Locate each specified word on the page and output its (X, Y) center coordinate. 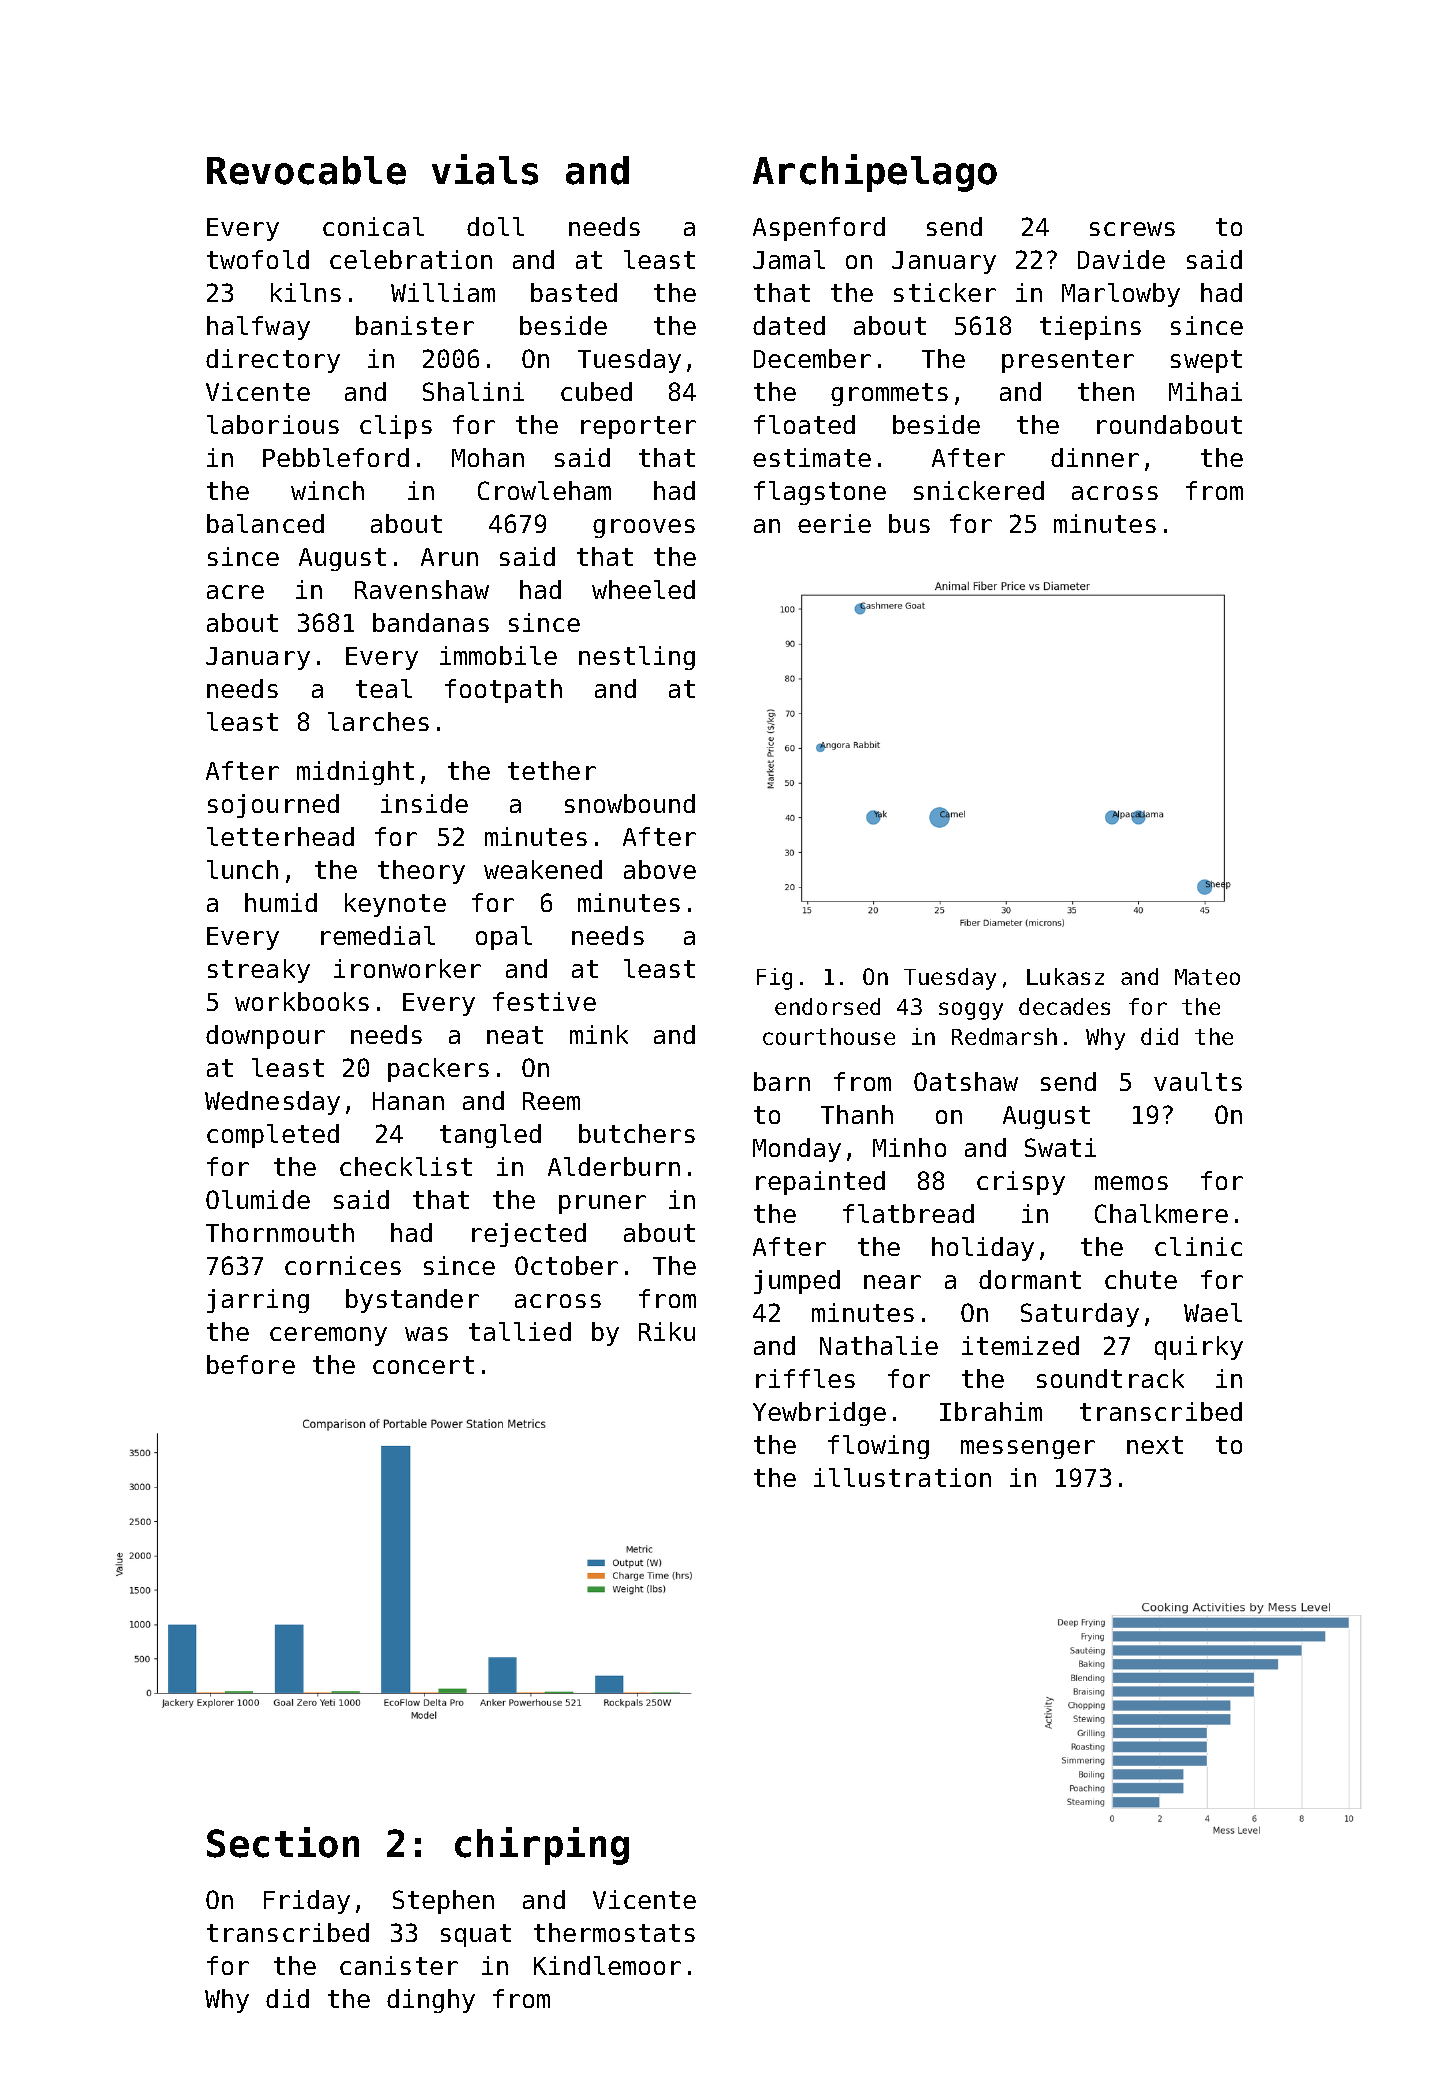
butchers (637, 1133)
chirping (542, 1846)
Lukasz (1065, 976)
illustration (902, 1477)
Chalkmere (1161, 1213)
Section (283, 1842)
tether (552, 770)
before (251, 1364)
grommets (889, 394)
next (1155, 1445)
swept (1206, 361)
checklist (406, 1166)
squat (476, 1935)
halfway (258, 328)
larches (378, 721)
